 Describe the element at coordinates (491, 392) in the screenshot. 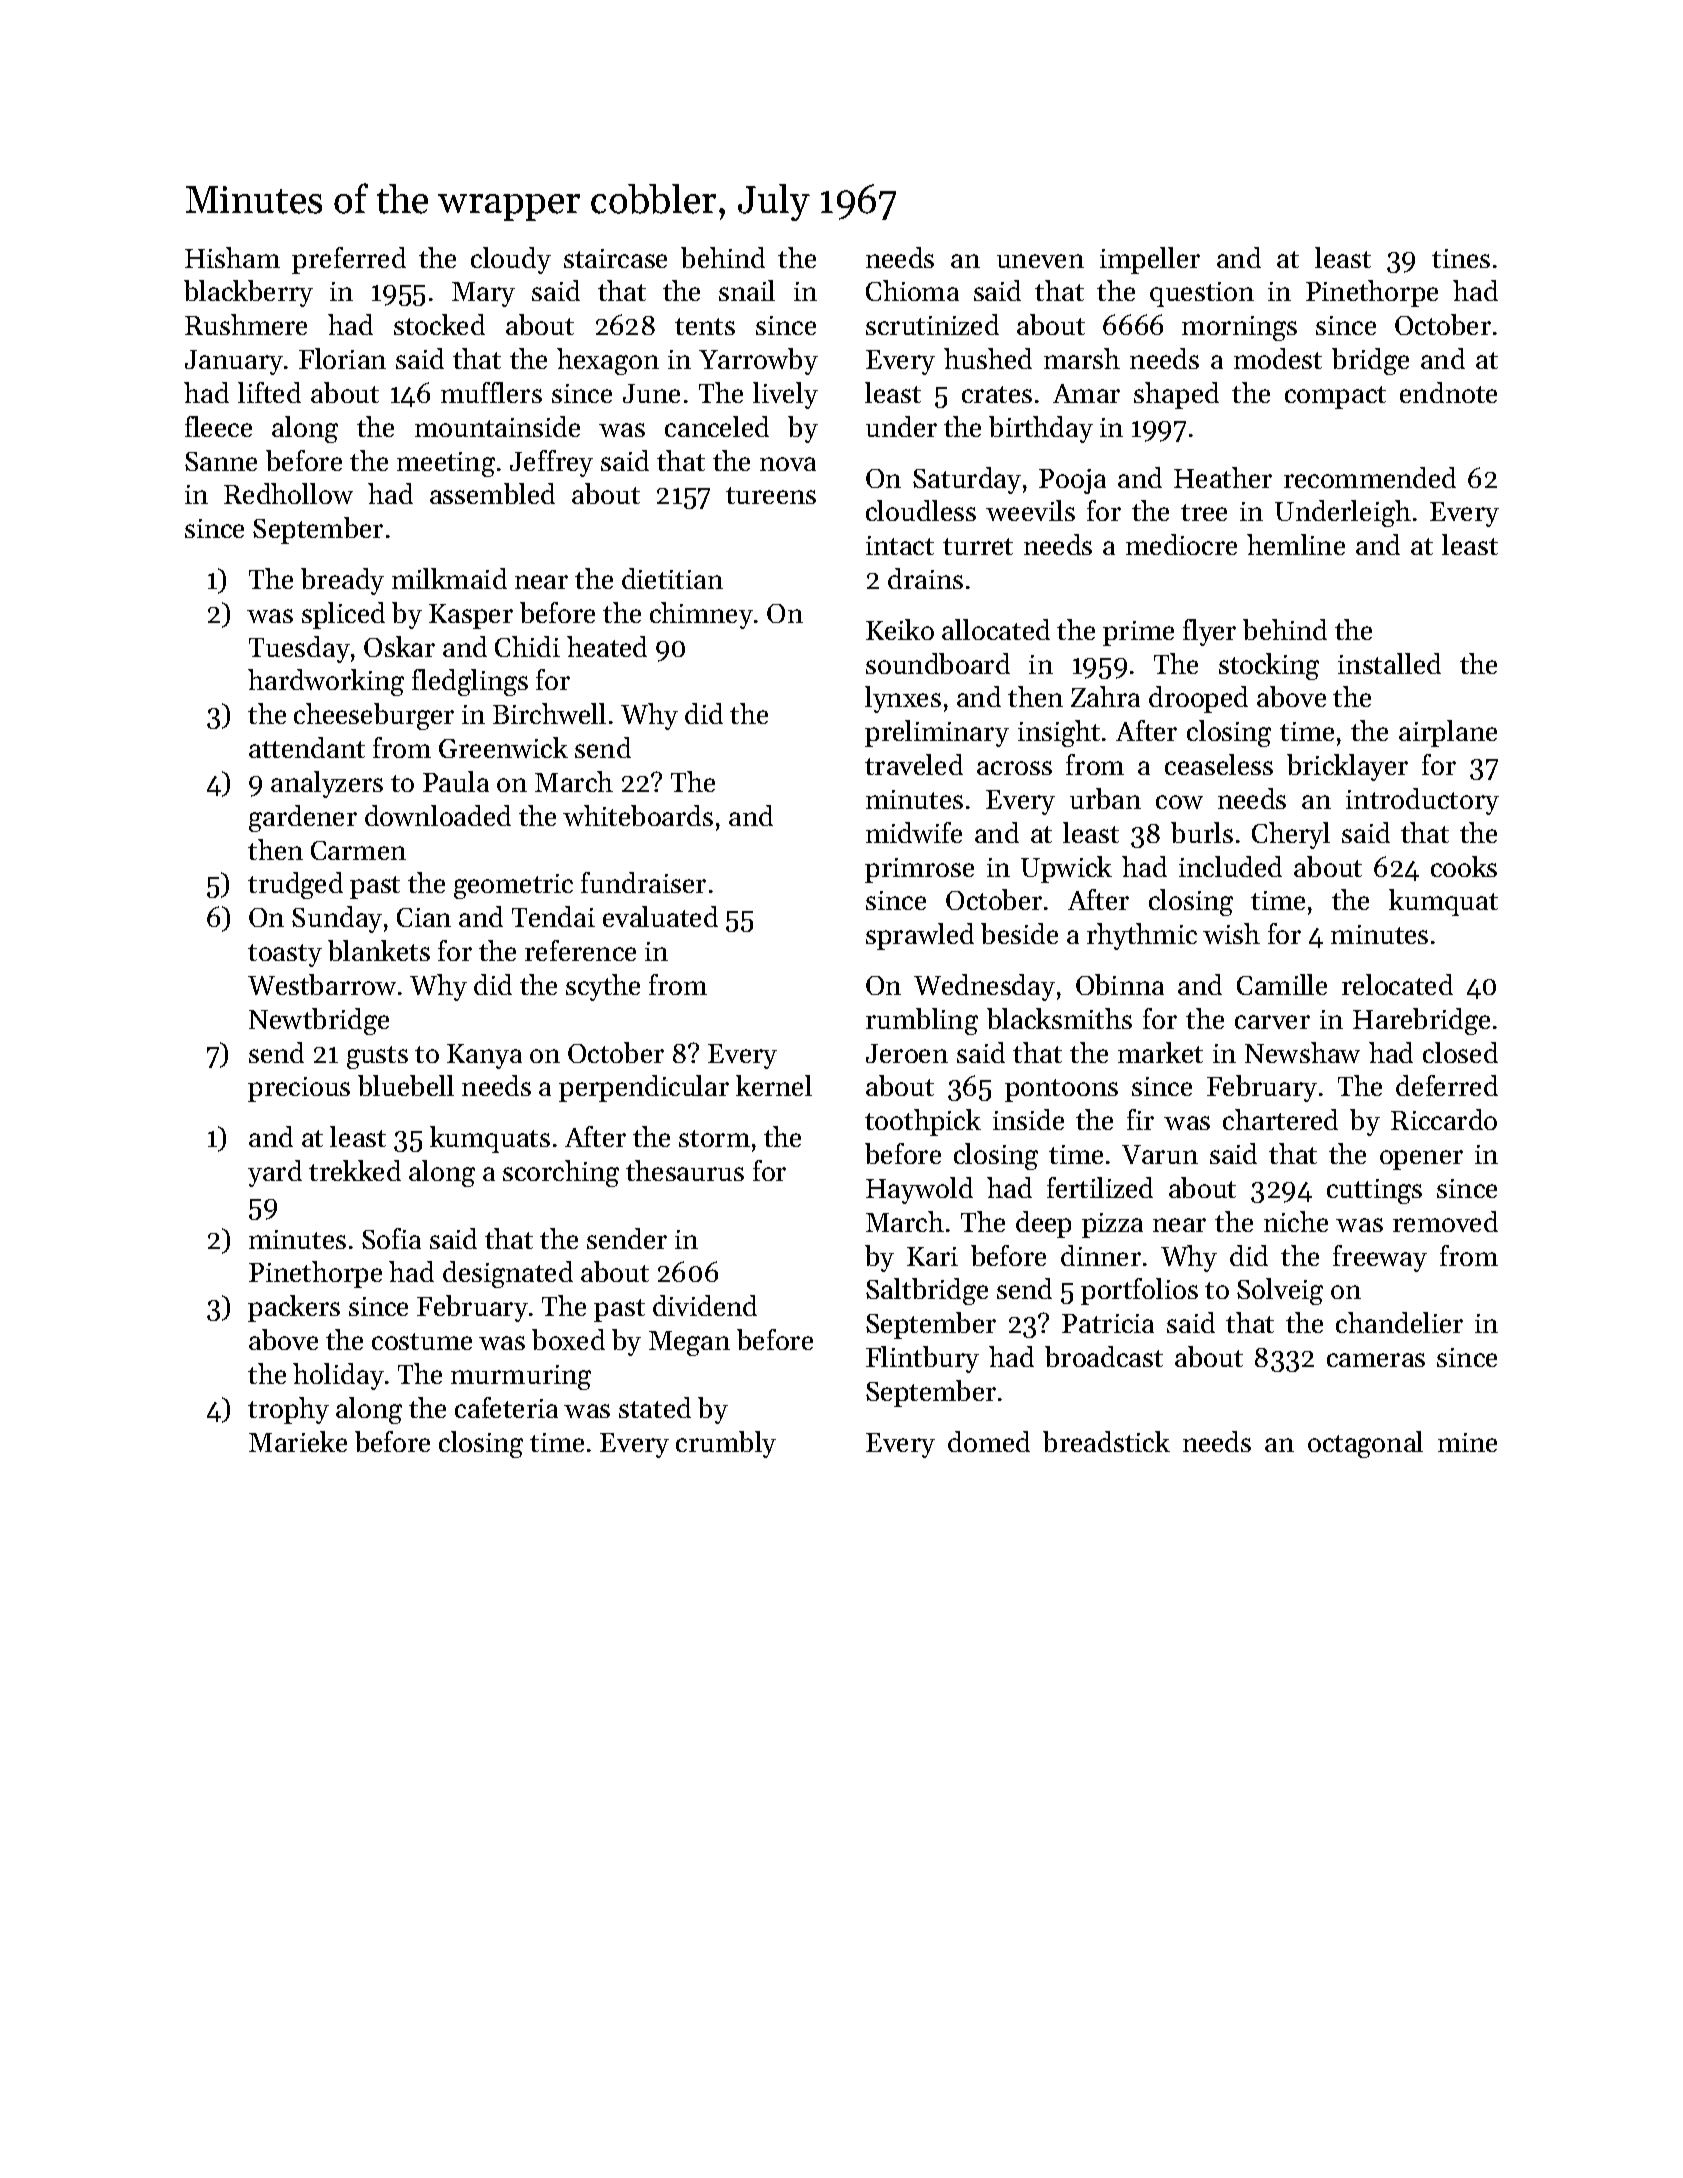

I see `mufflers` at that location.
